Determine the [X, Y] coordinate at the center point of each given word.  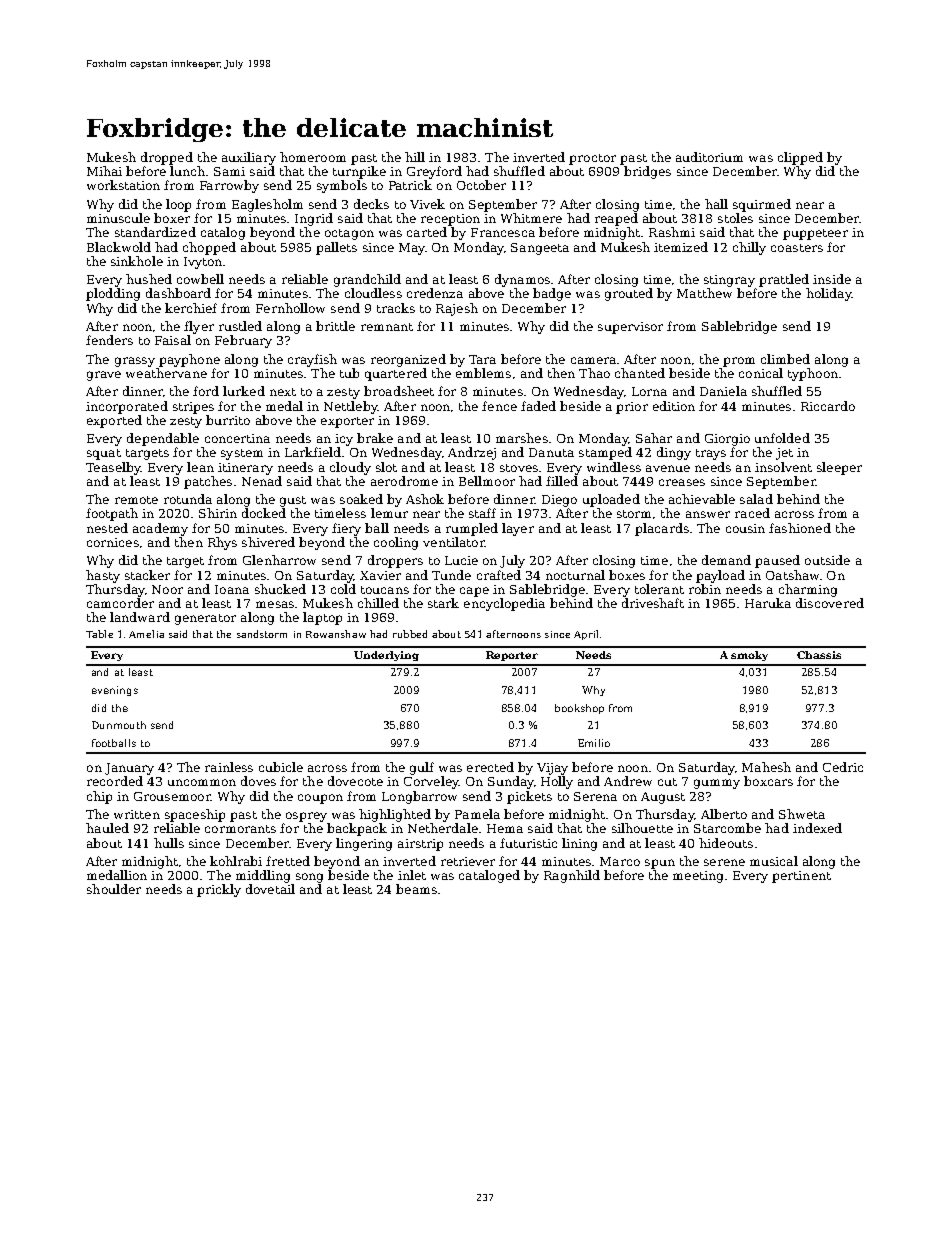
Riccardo [828, 406]
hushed [149, 279]
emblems [483, 373]
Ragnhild [572, 876]
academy [160, 529]
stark [443, 603]
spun [660, 864]
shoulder [114, 889]
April [586, 635]
